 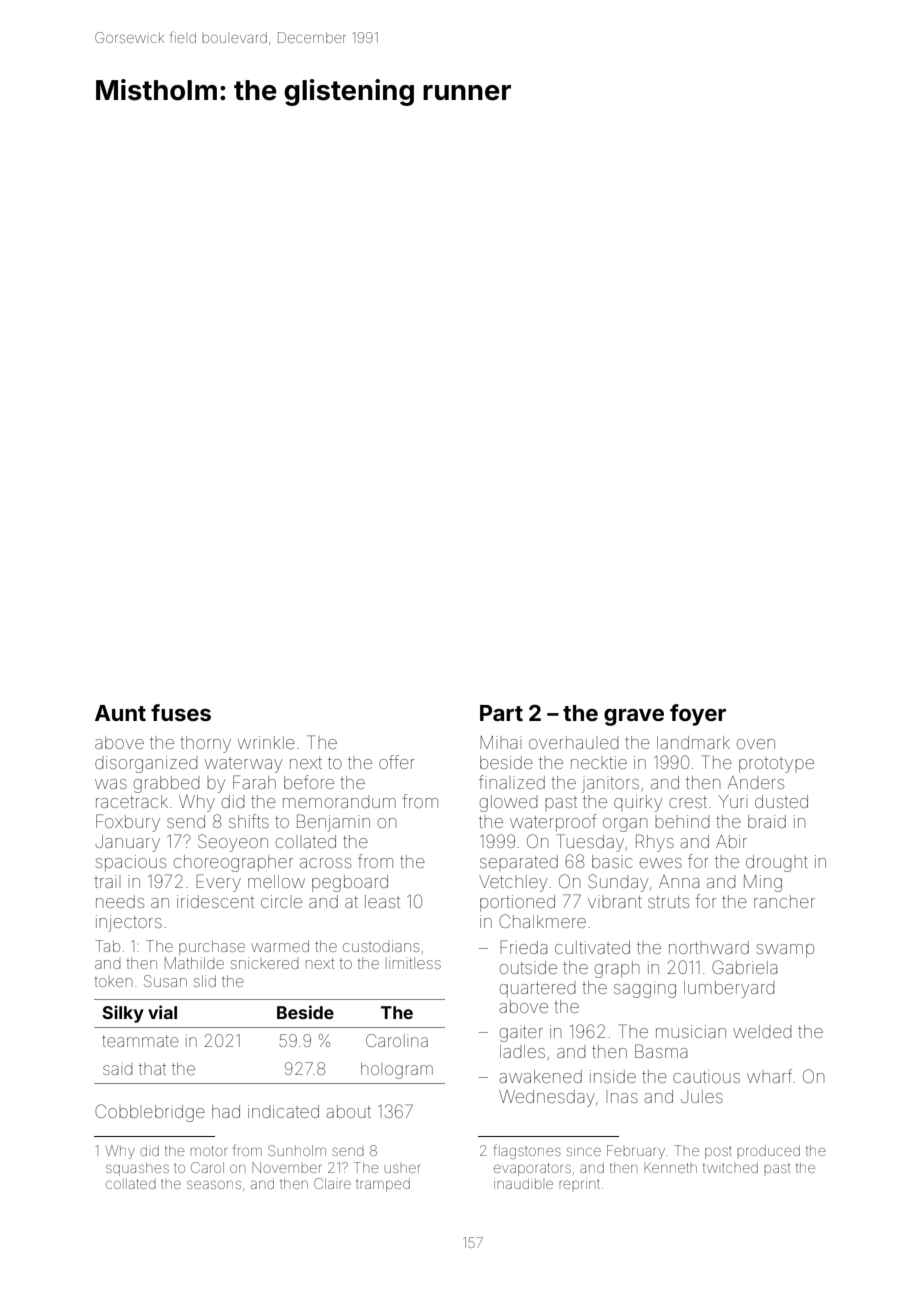 I want to click on custodians, so click(x=381, y=946).
